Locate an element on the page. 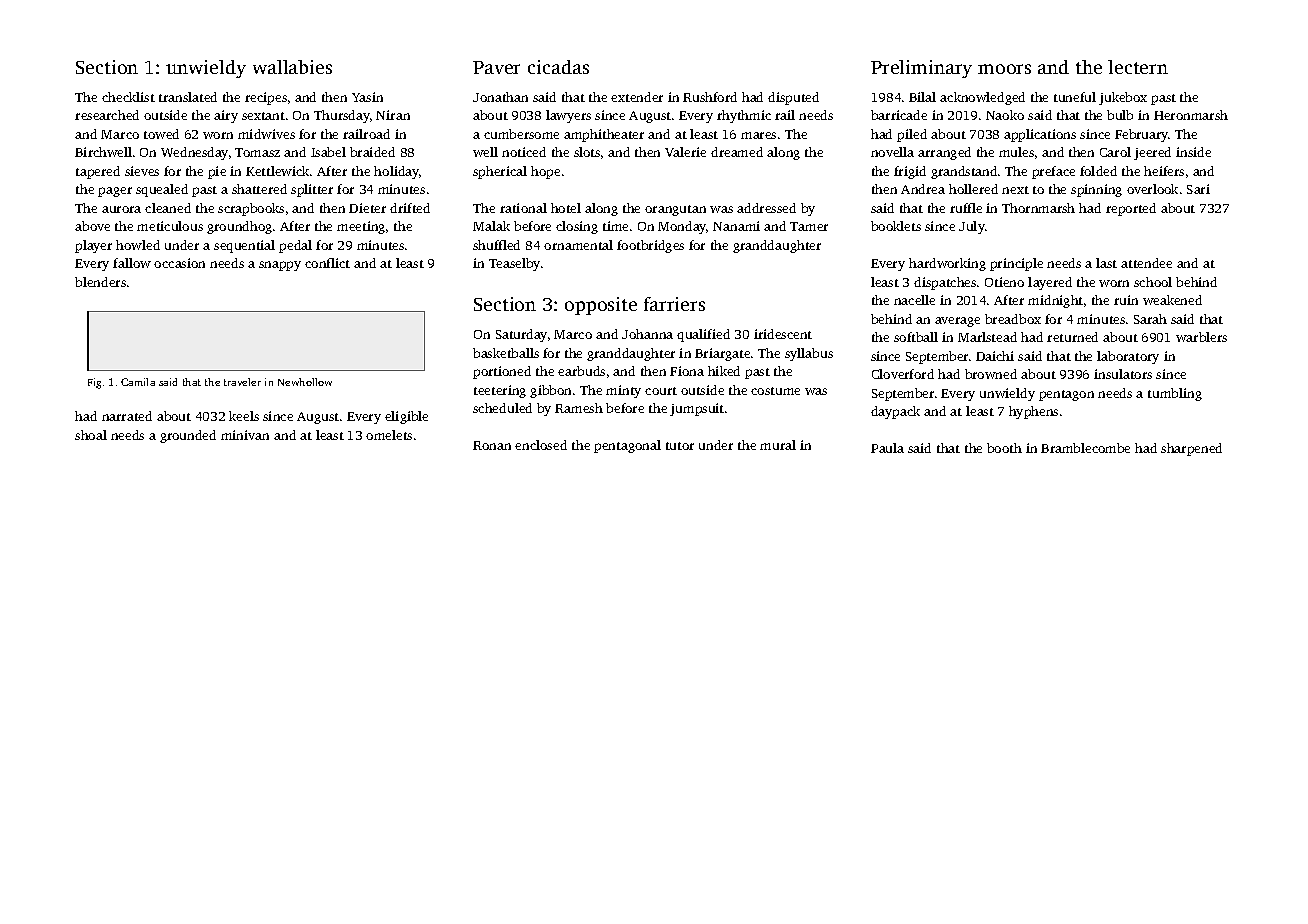 The width and height of the page is (1308, 924). extender is located at coordinates (637, 97).
